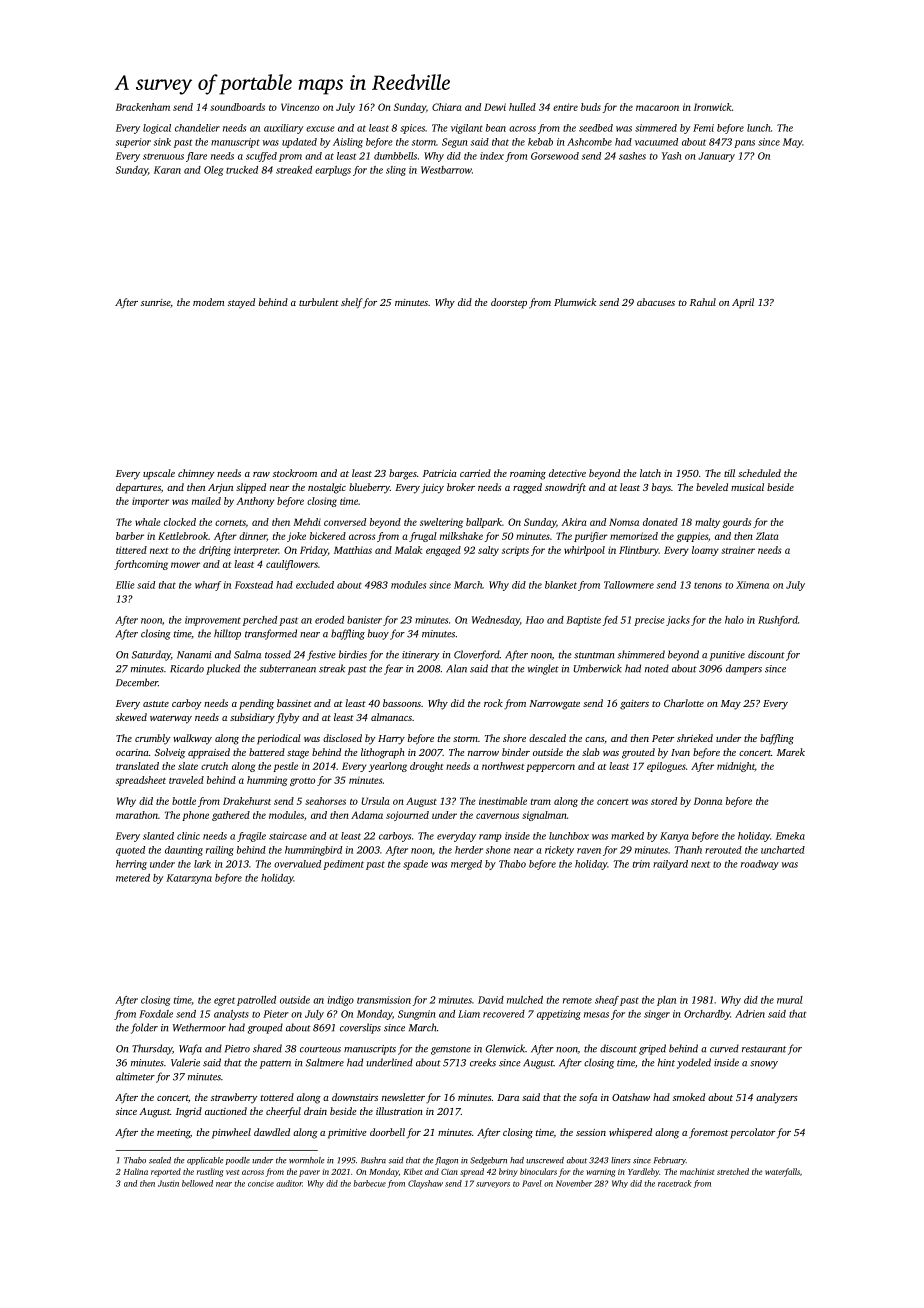  I want to click on sunrise, so click(155, 302).
